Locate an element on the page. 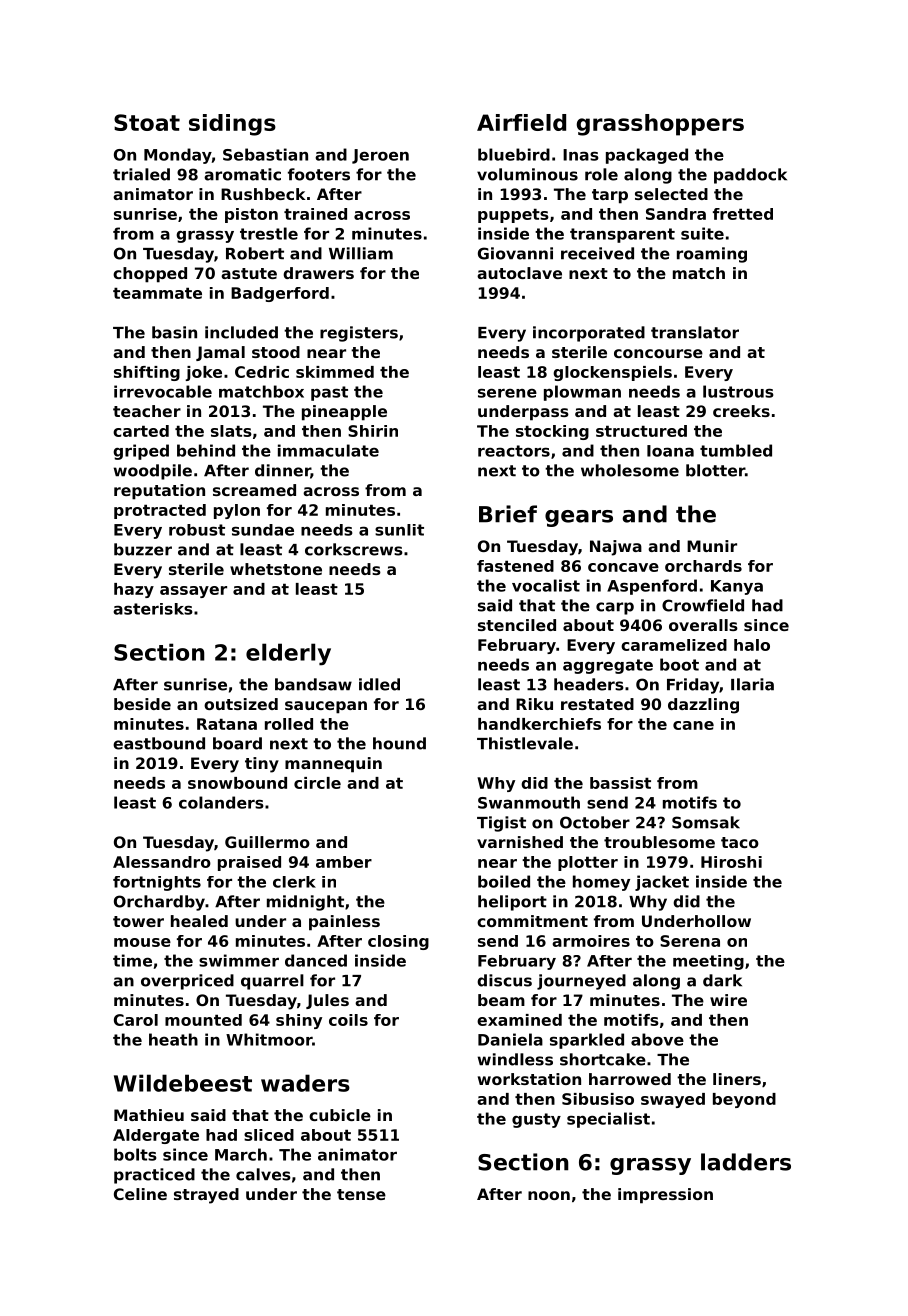  beside is located at coordinates (142, 704).
